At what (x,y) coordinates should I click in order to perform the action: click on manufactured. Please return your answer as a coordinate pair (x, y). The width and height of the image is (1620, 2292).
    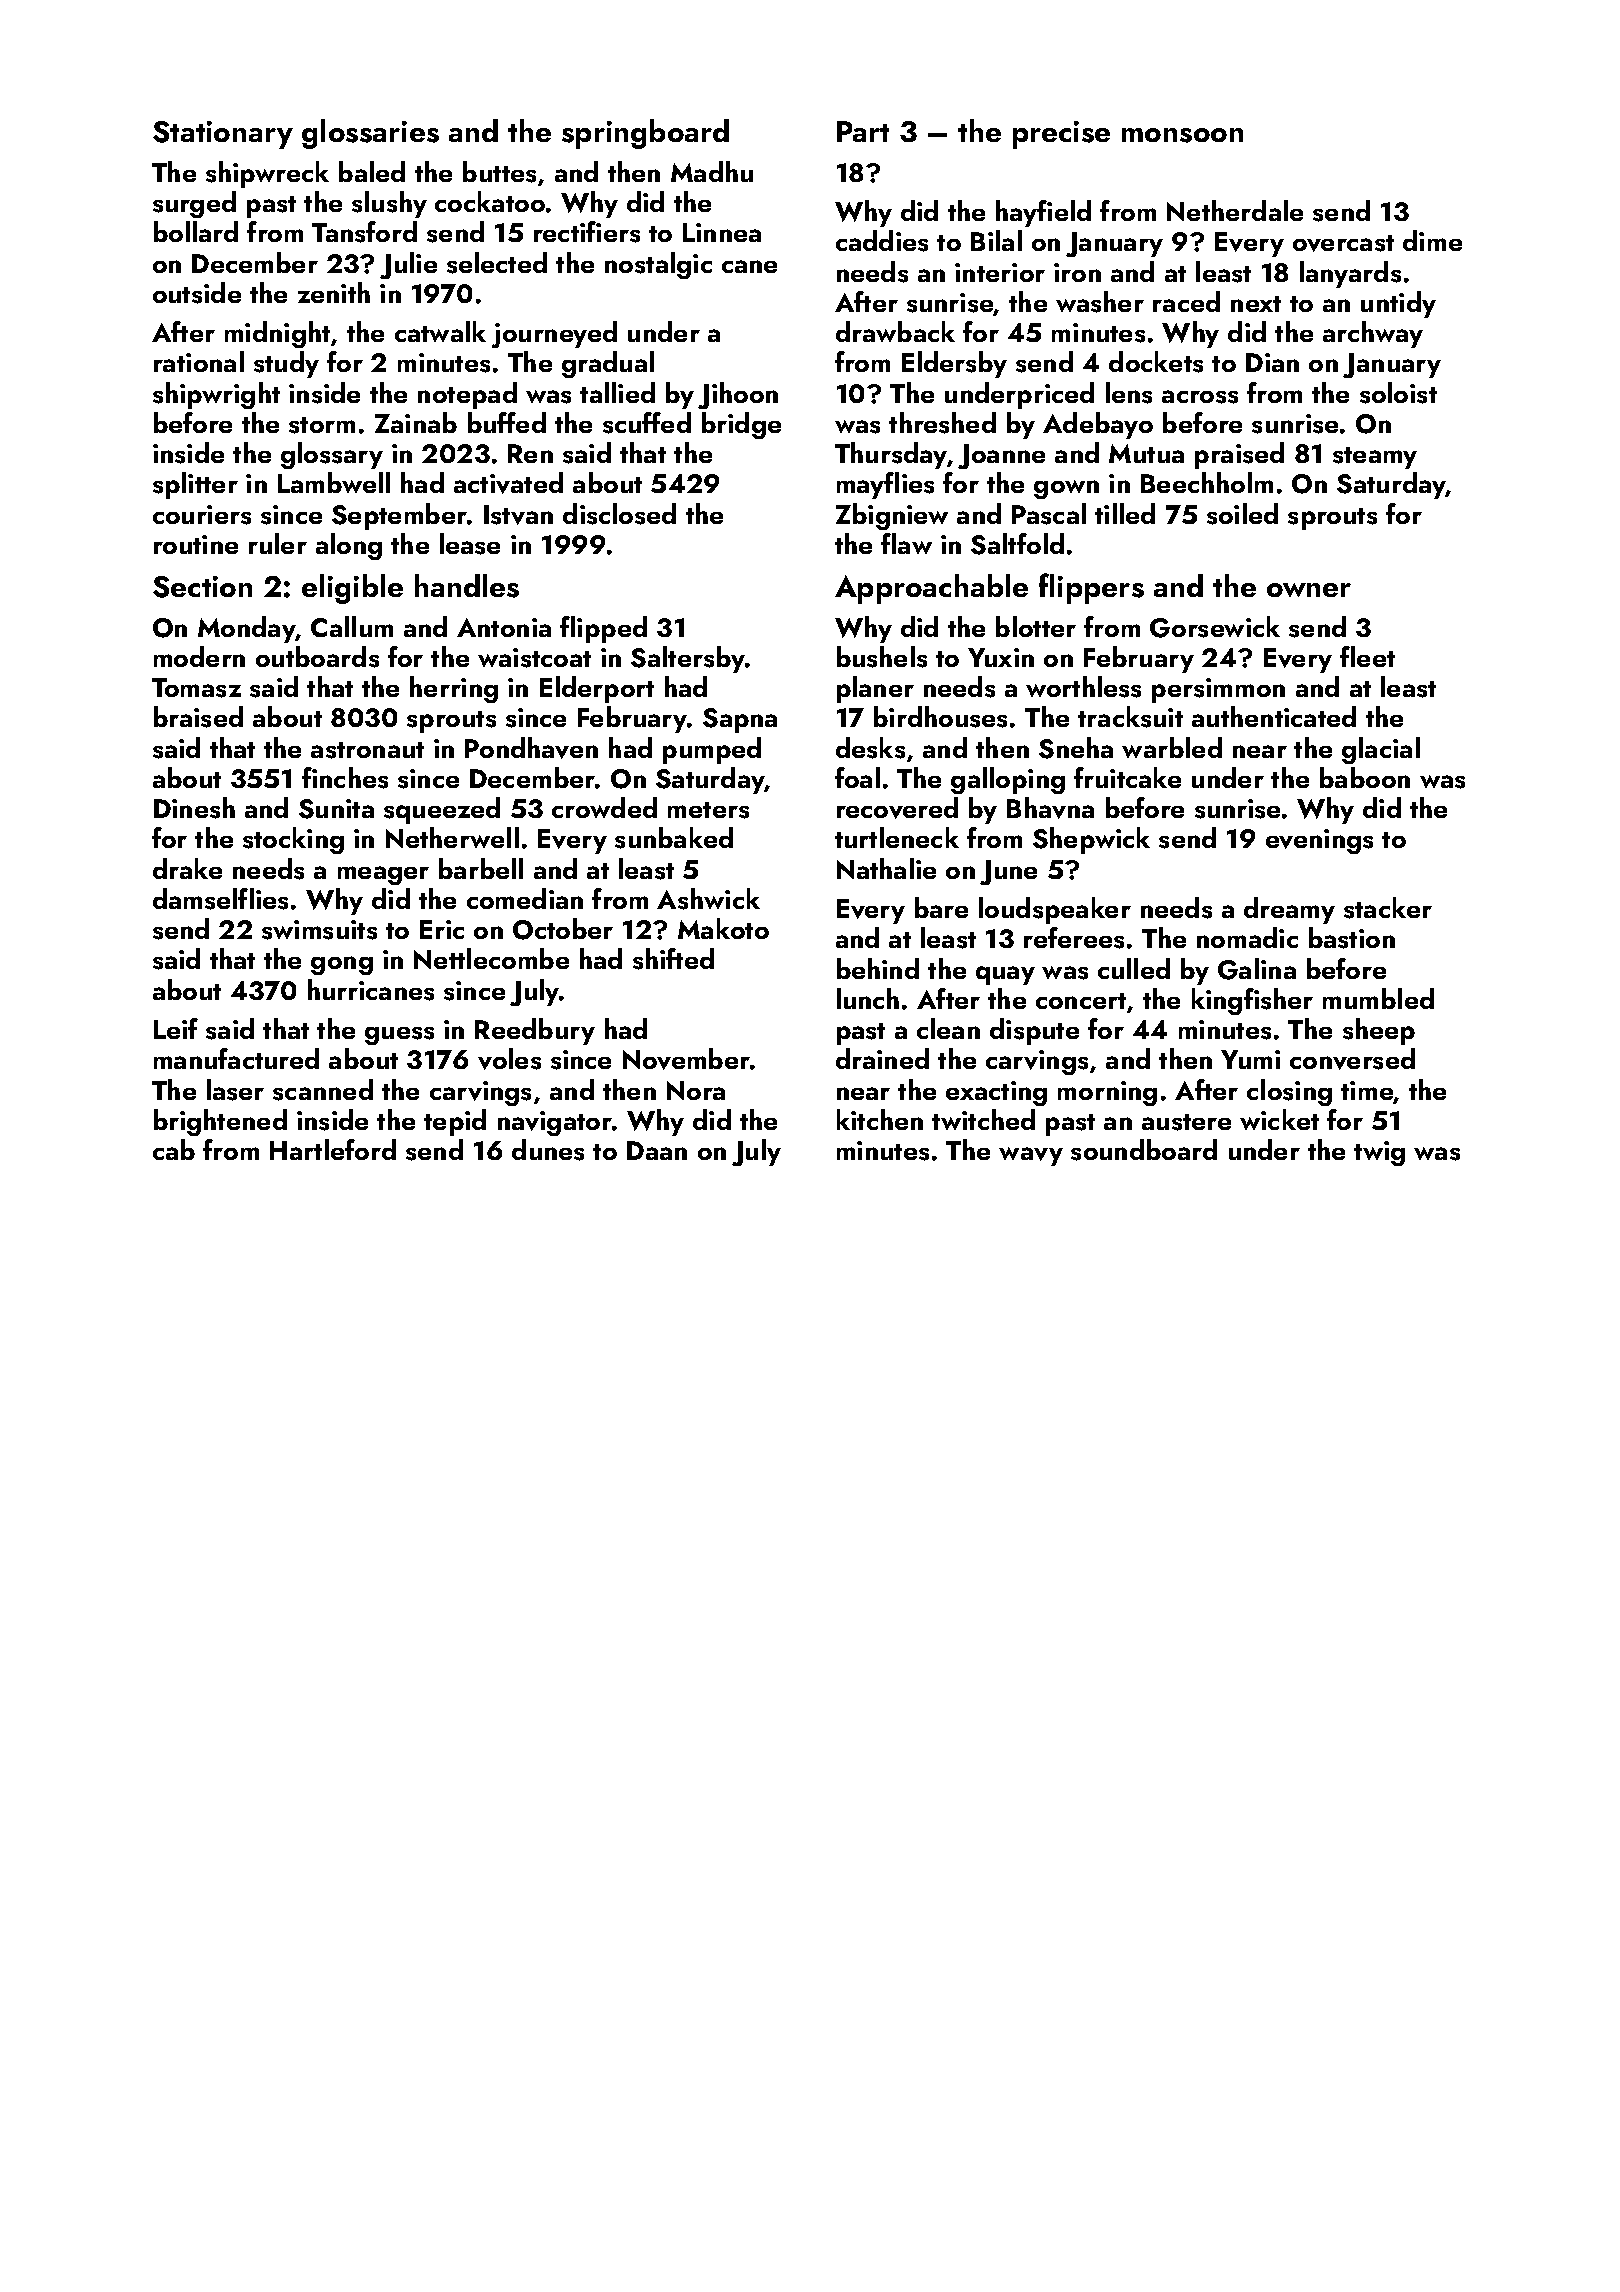
    Looking at the image, I should click on (236, 1058).
